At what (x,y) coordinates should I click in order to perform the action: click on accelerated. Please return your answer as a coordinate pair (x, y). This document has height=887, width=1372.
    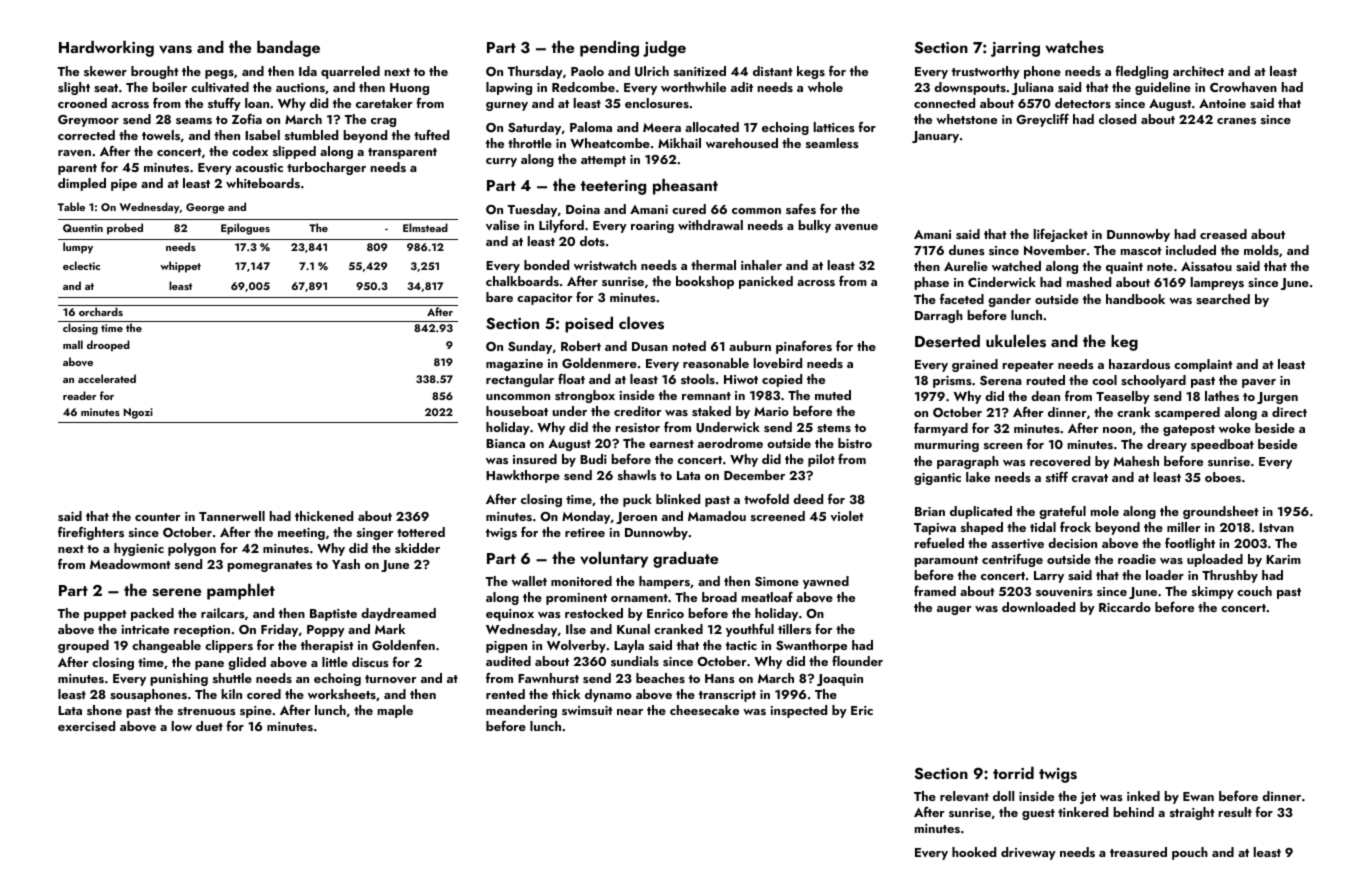
    Looking at the image, I should click on (107, 378).
